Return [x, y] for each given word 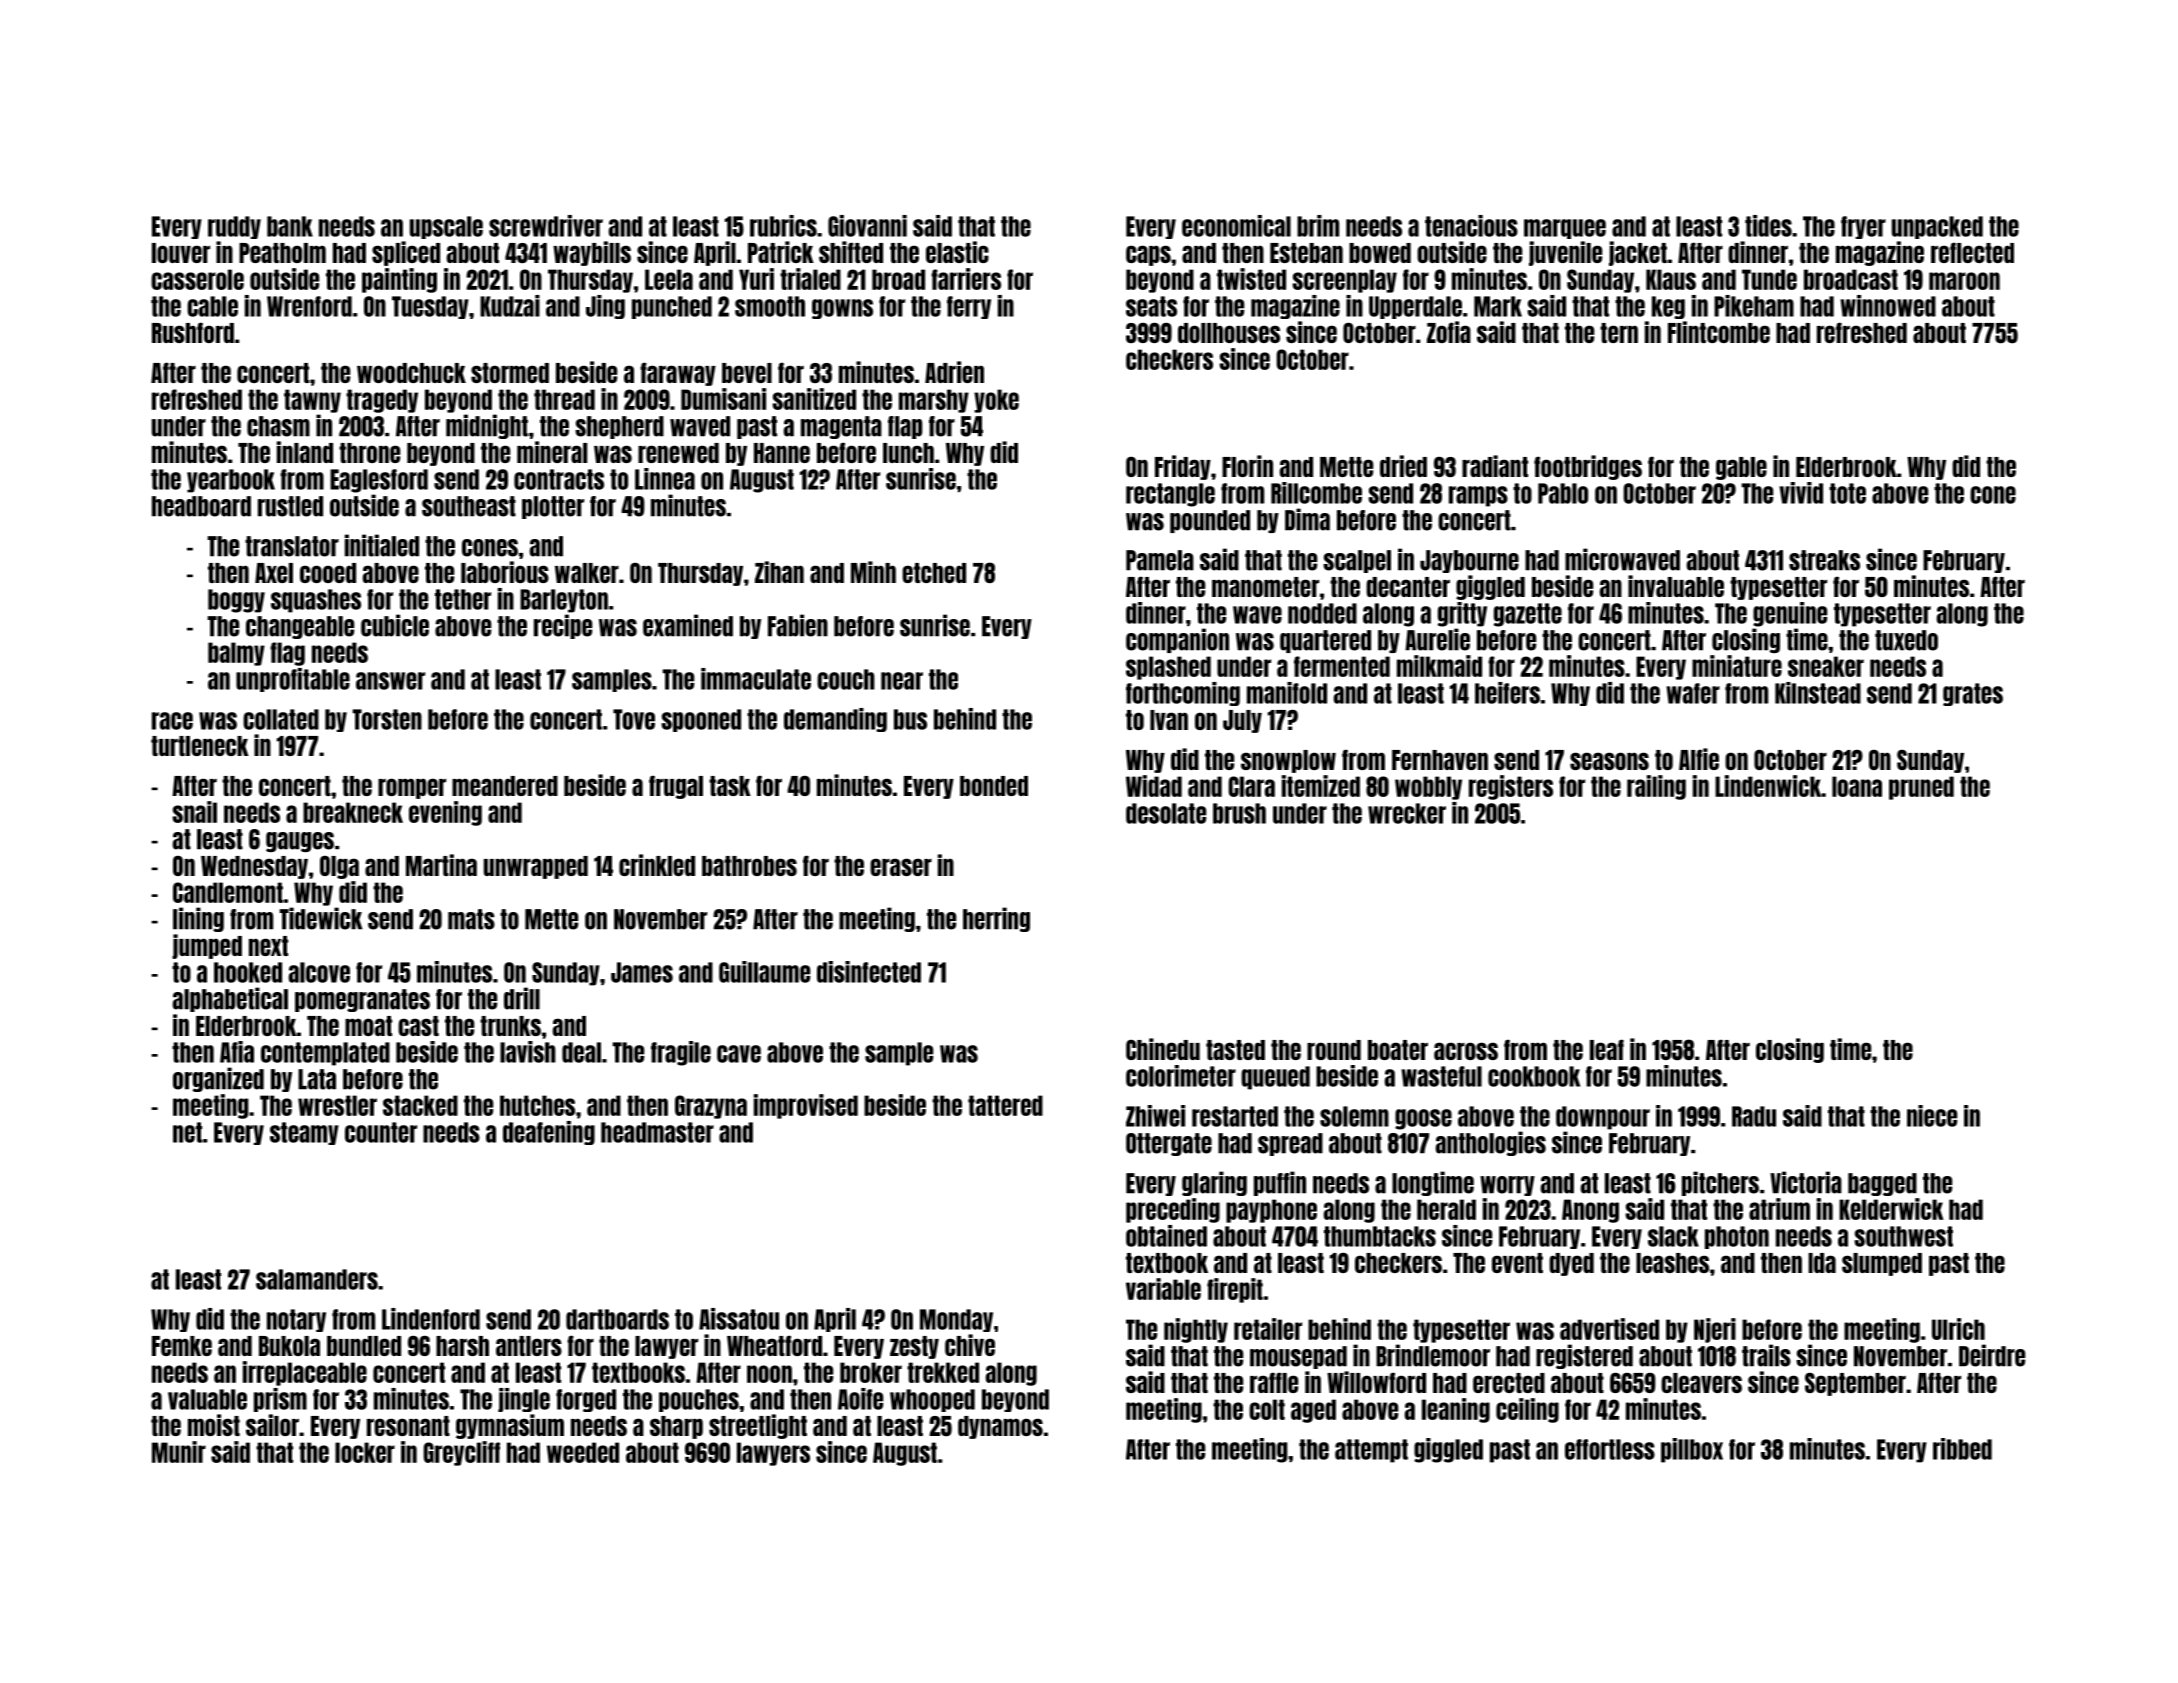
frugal [676, 787]
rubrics [783, 226]
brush [1239, 813]
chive [970, 1345]
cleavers [1701, 1383]
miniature [1737, 666]
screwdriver [546, 226]
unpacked [1937, 227]
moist [214, 1425]
